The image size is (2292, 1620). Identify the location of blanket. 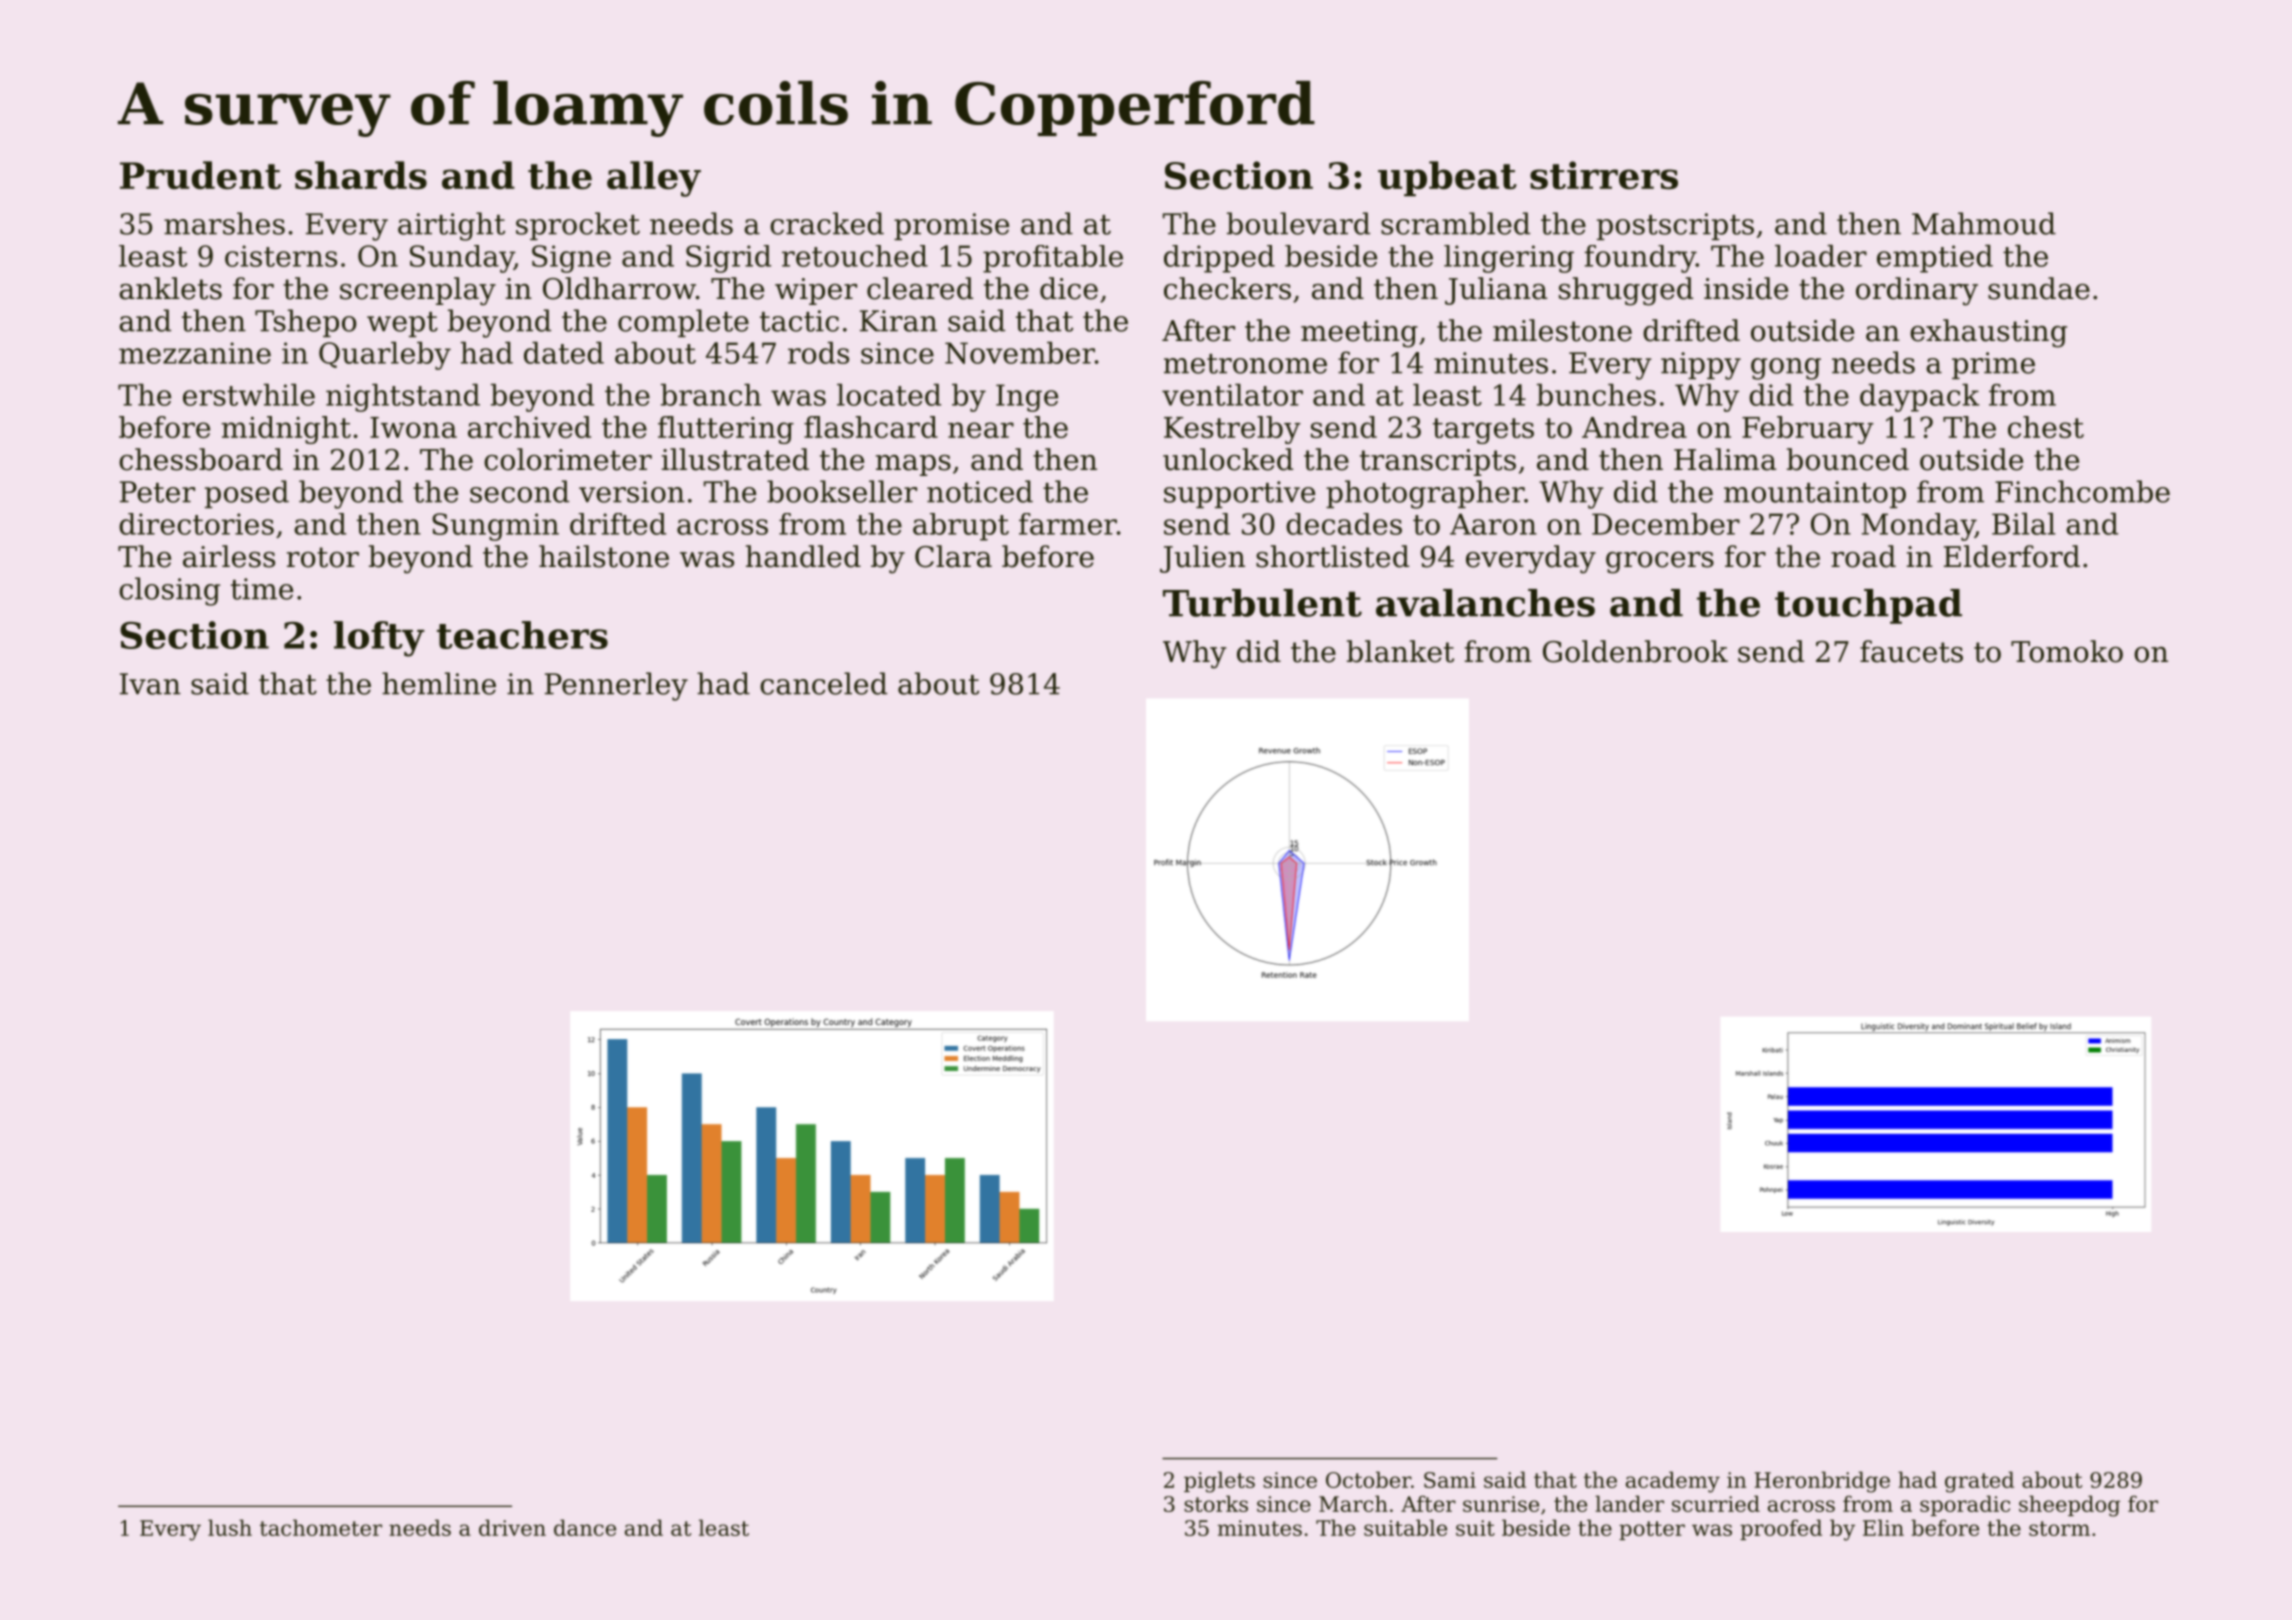
(1400, 651).
